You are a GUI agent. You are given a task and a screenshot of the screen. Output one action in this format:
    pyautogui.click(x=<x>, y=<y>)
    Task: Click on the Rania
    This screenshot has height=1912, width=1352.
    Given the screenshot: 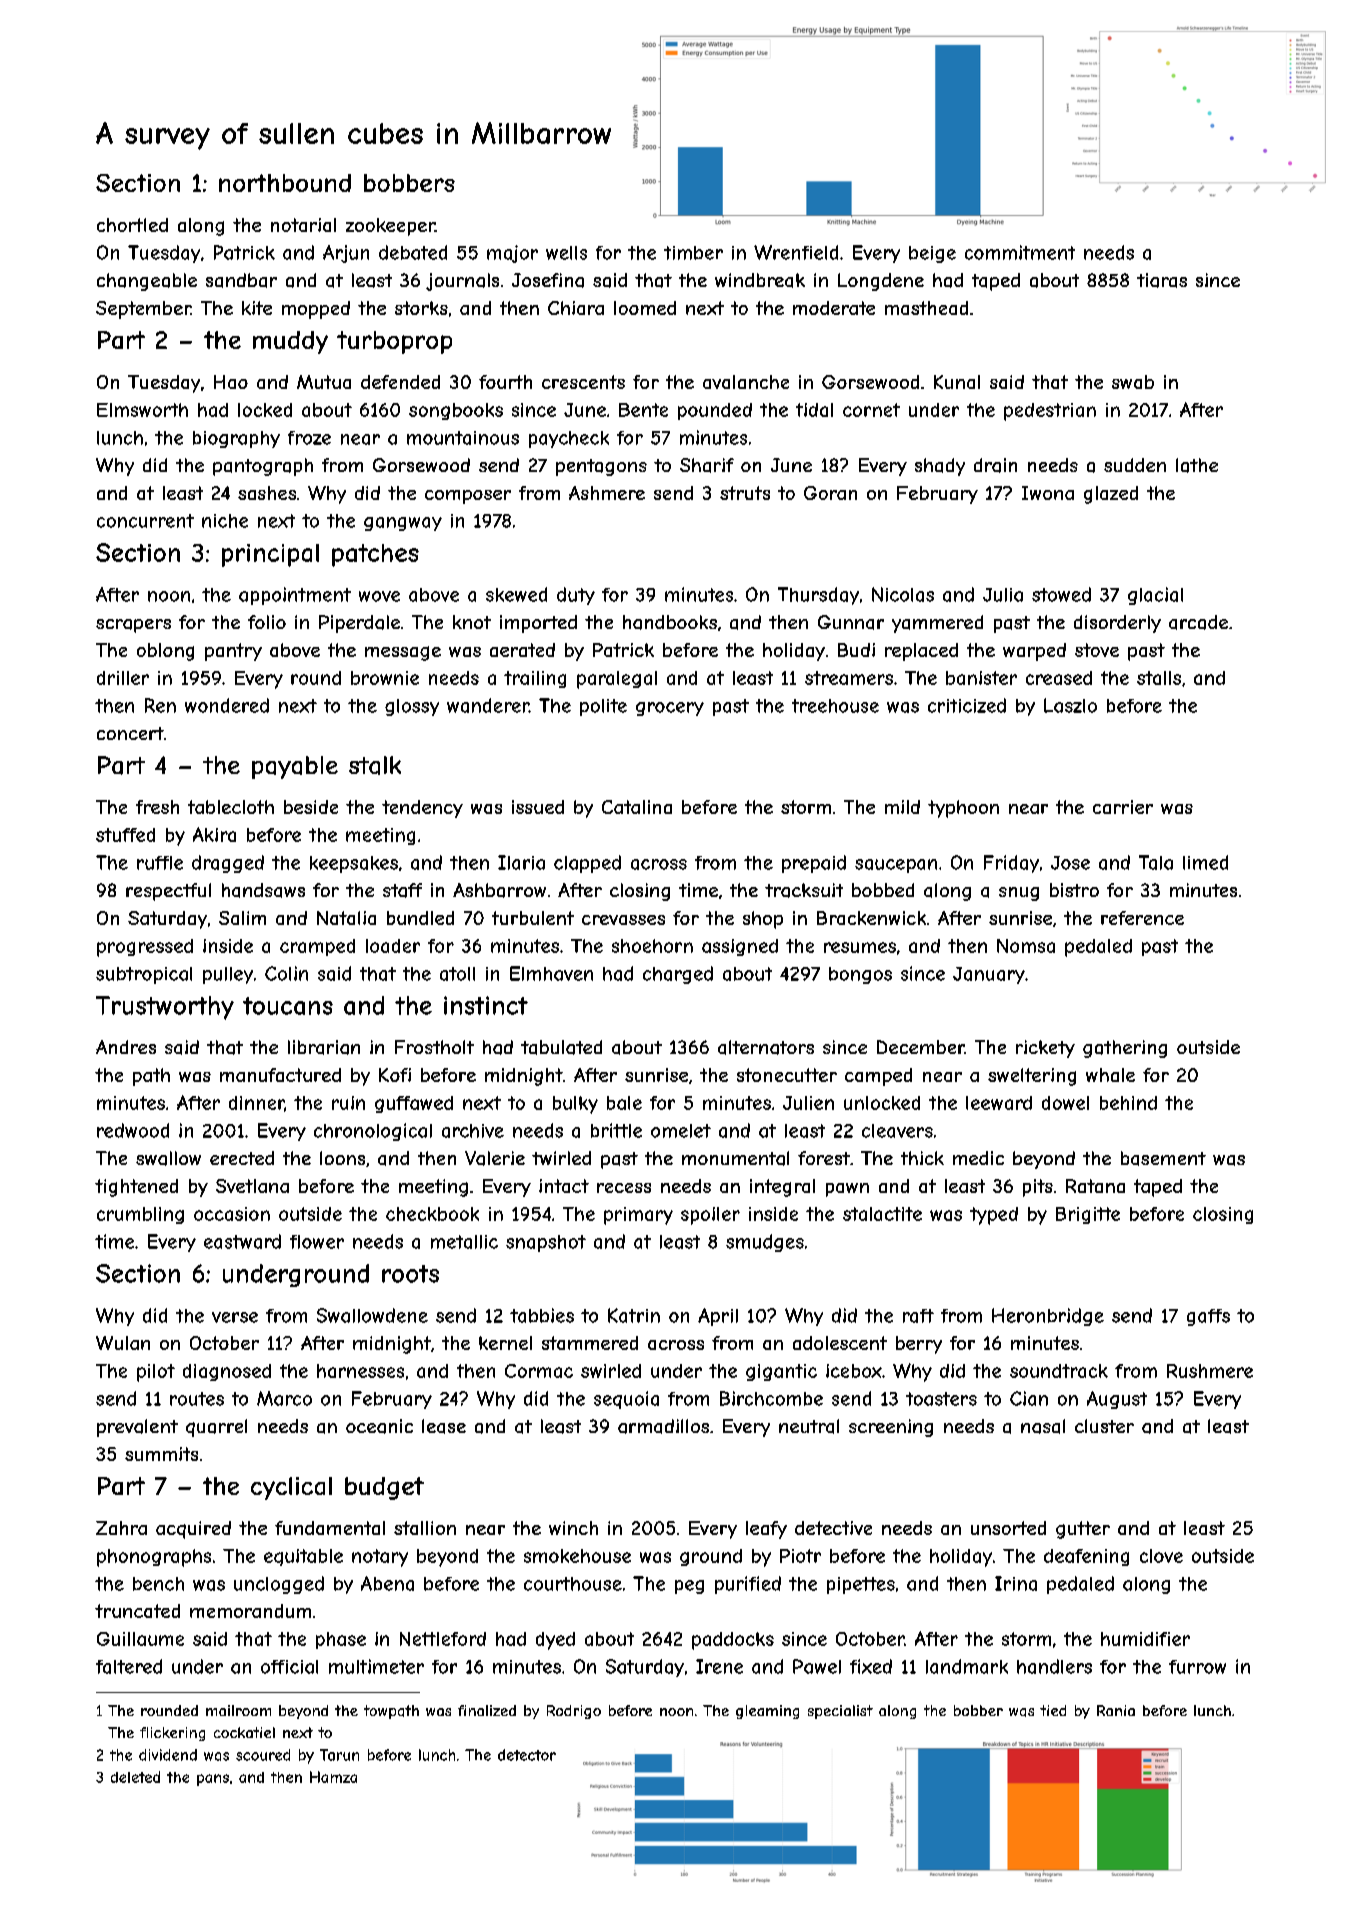 What is the action you would take?
    pyautogui.click(x=1116, y=1710)
